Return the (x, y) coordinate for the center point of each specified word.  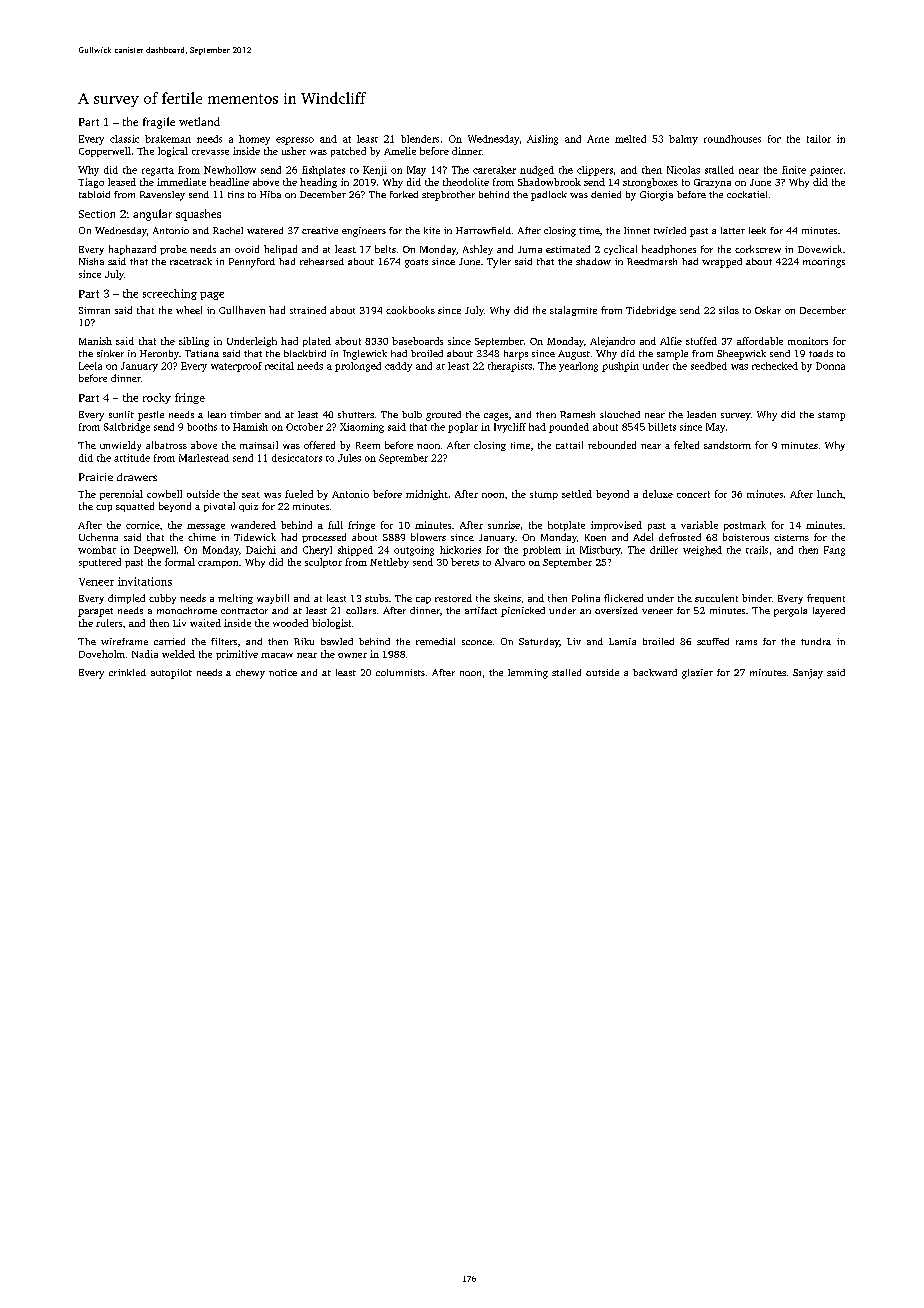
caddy (398, 367)
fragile (159, 123)
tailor (819, 139)
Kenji (375, 171)
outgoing (414, 551)
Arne (598, 139)
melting (235, 599)
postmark (745, 526)
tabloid (94, 194)
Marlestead (204, 458)
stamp (831, 416)
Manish (95, 341)
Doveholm (102, 654)
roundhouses (732, 139)
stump (544, 495)
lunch (830, 494)
